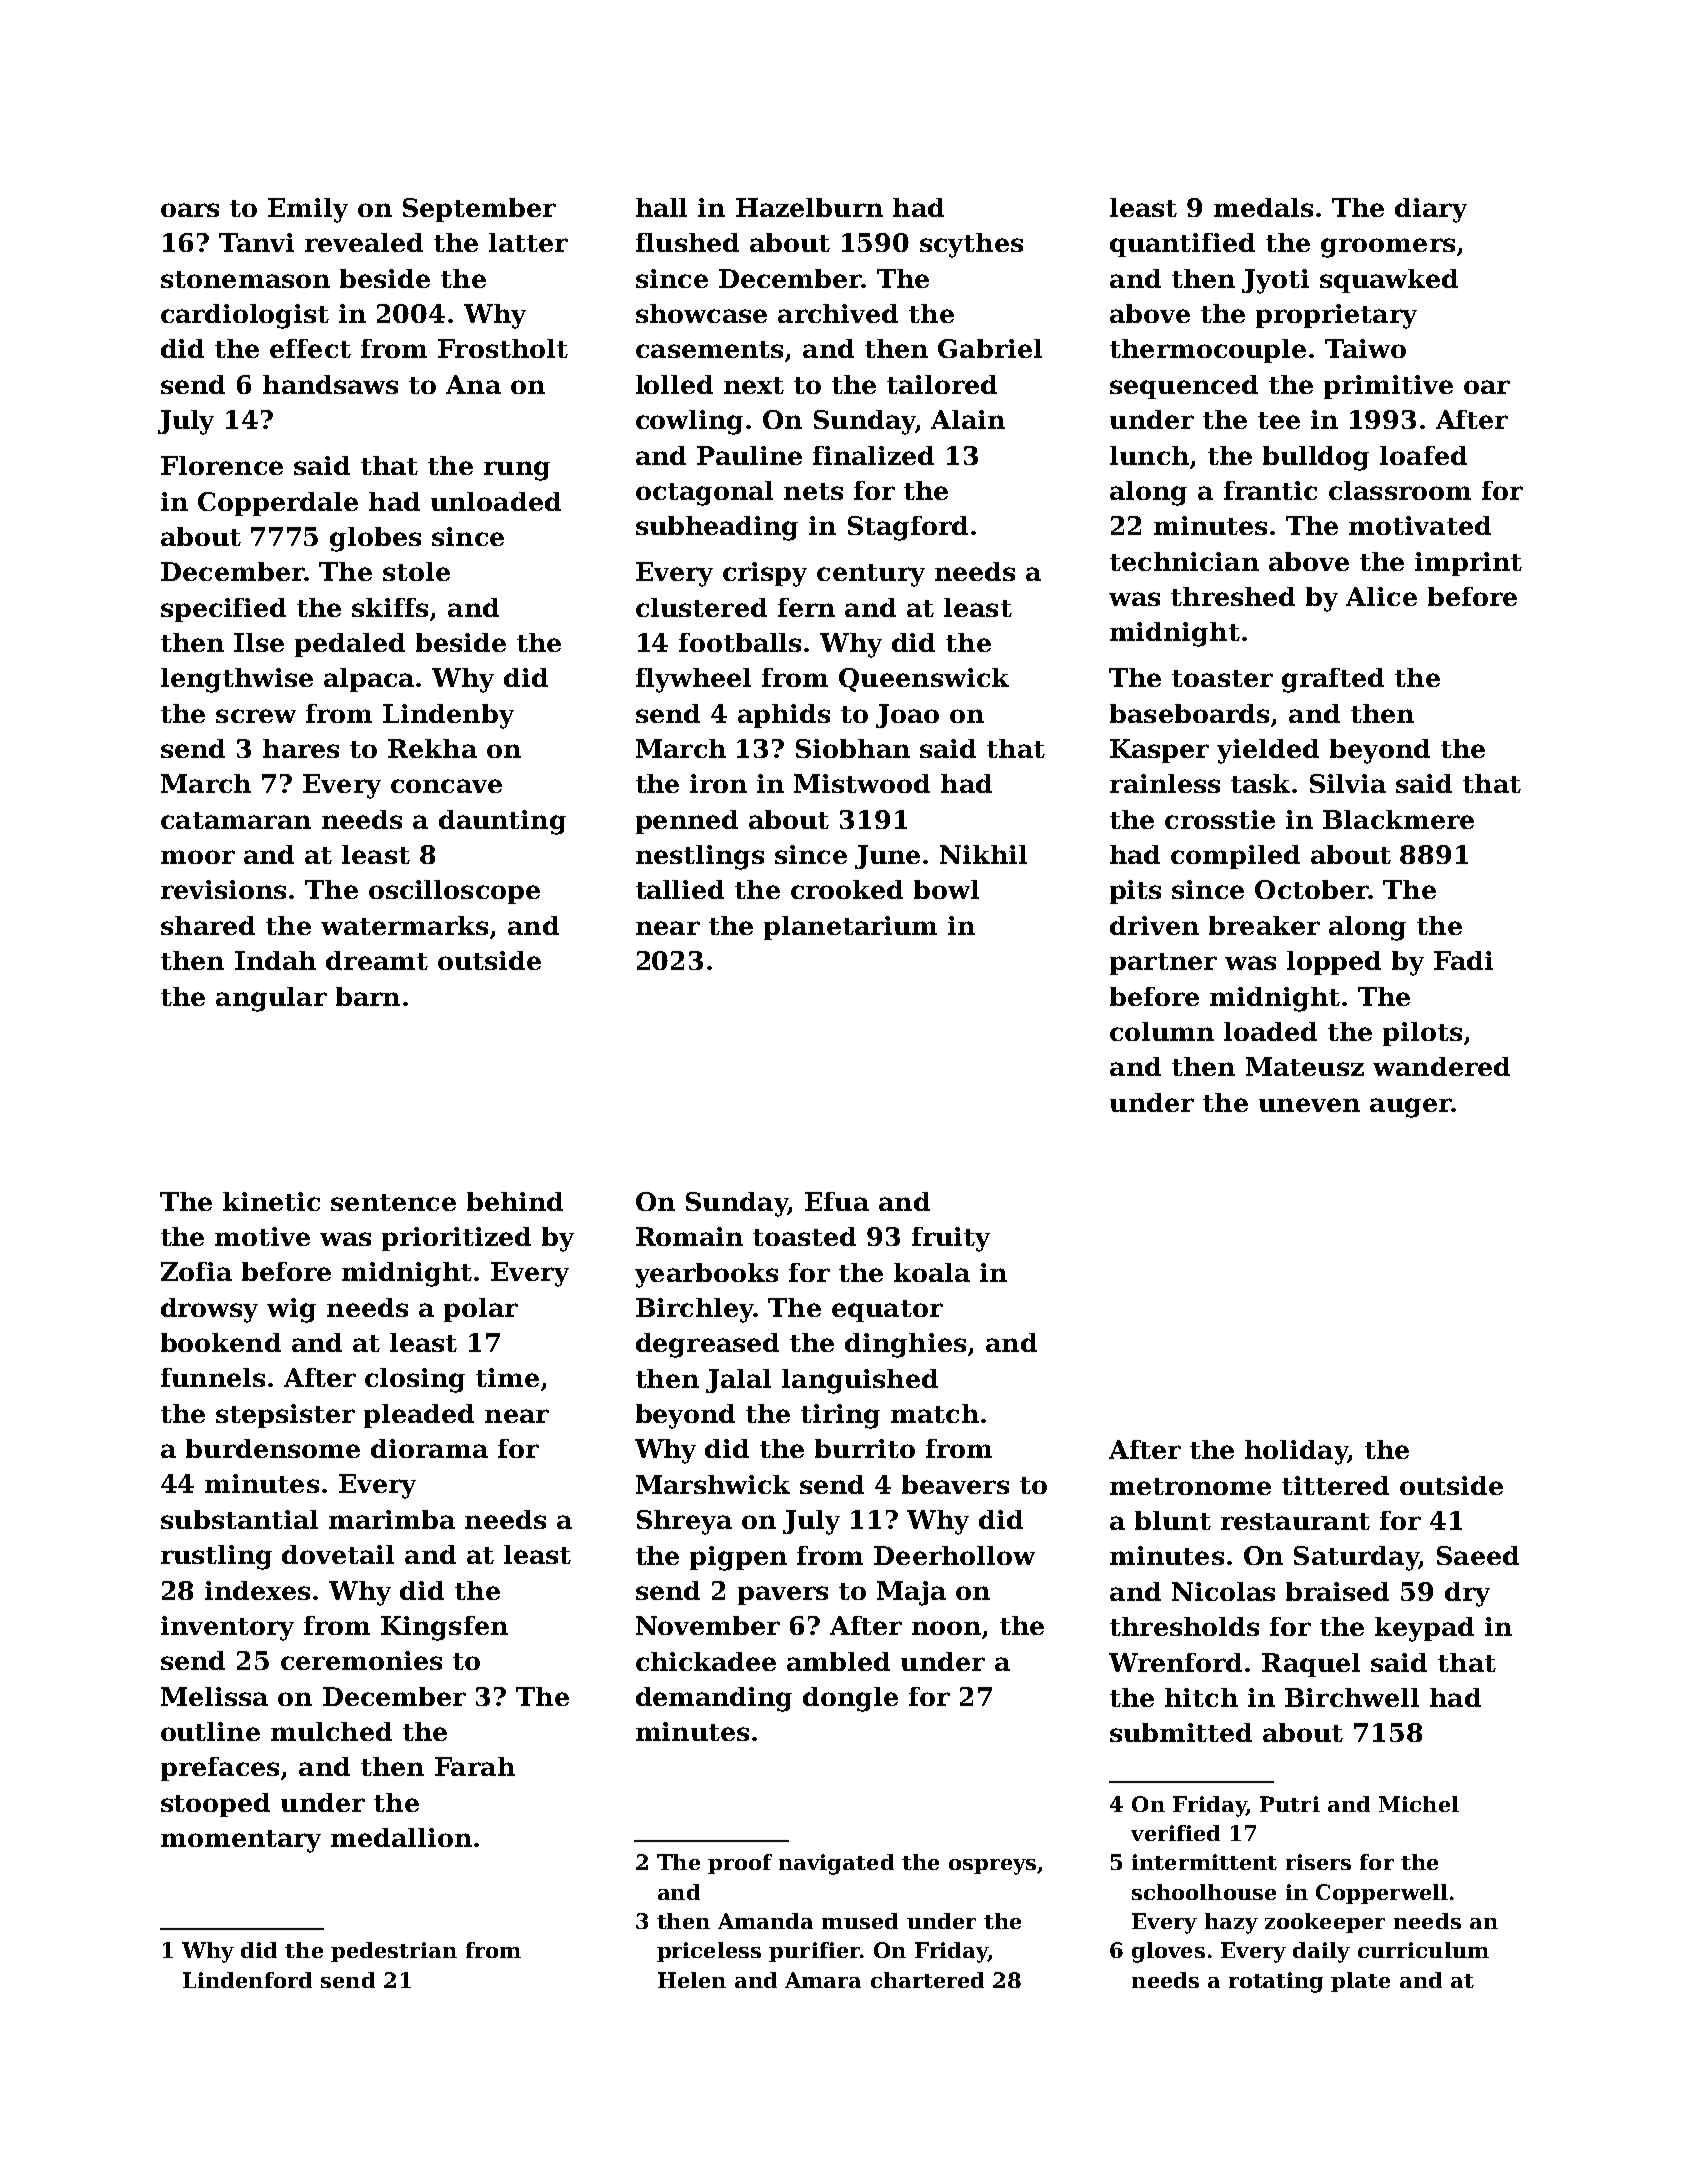  Describe the element at coordinates (661, 207) in the page. I see `hall` at that location.
